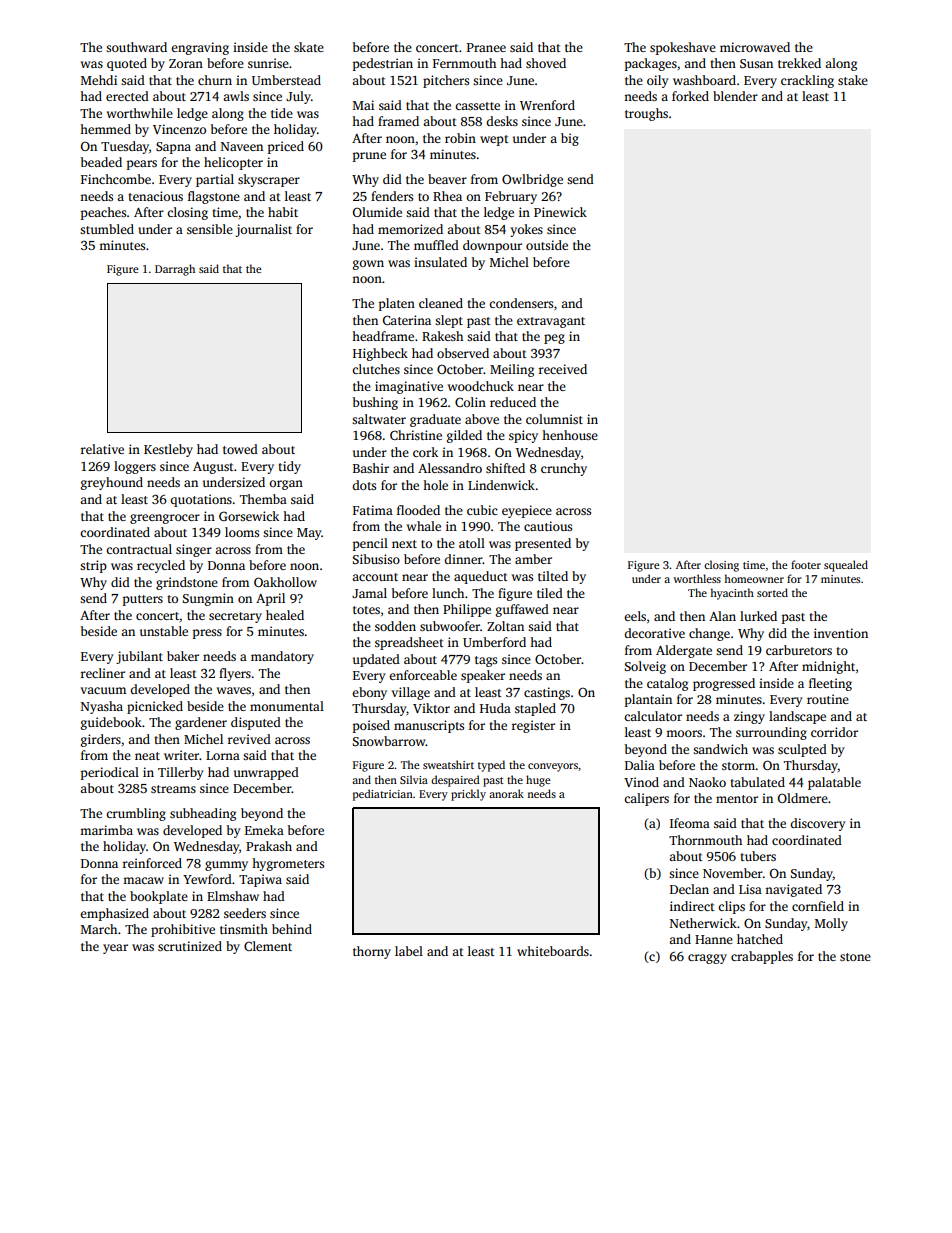 This screenshot has width=952, height=1233. What do you see at coordinates (240, 449) in the screenshot?
I see `towed` at bounding box center [240, 449].
